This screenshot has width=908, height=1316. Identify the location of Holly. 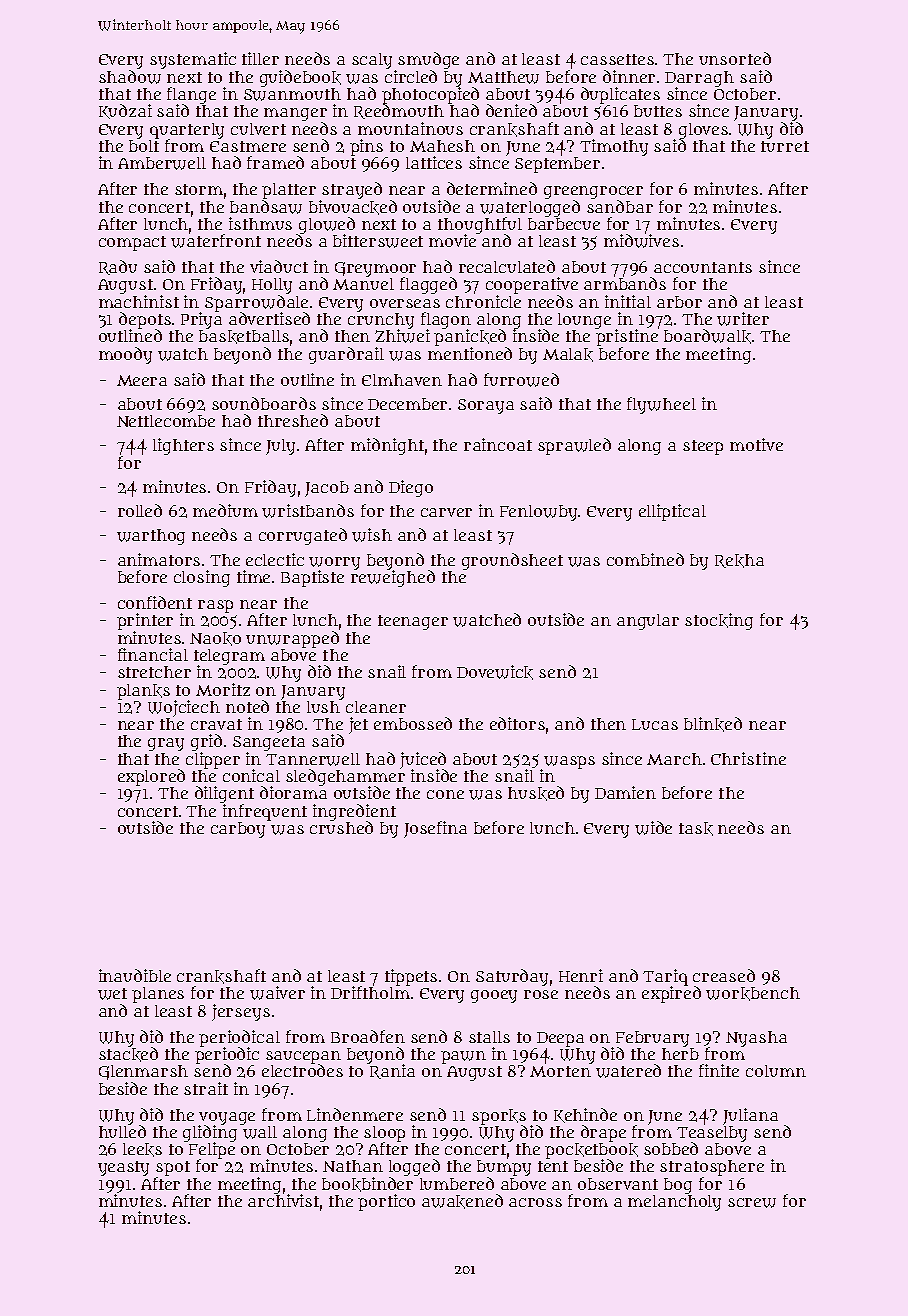
(272, 286).
